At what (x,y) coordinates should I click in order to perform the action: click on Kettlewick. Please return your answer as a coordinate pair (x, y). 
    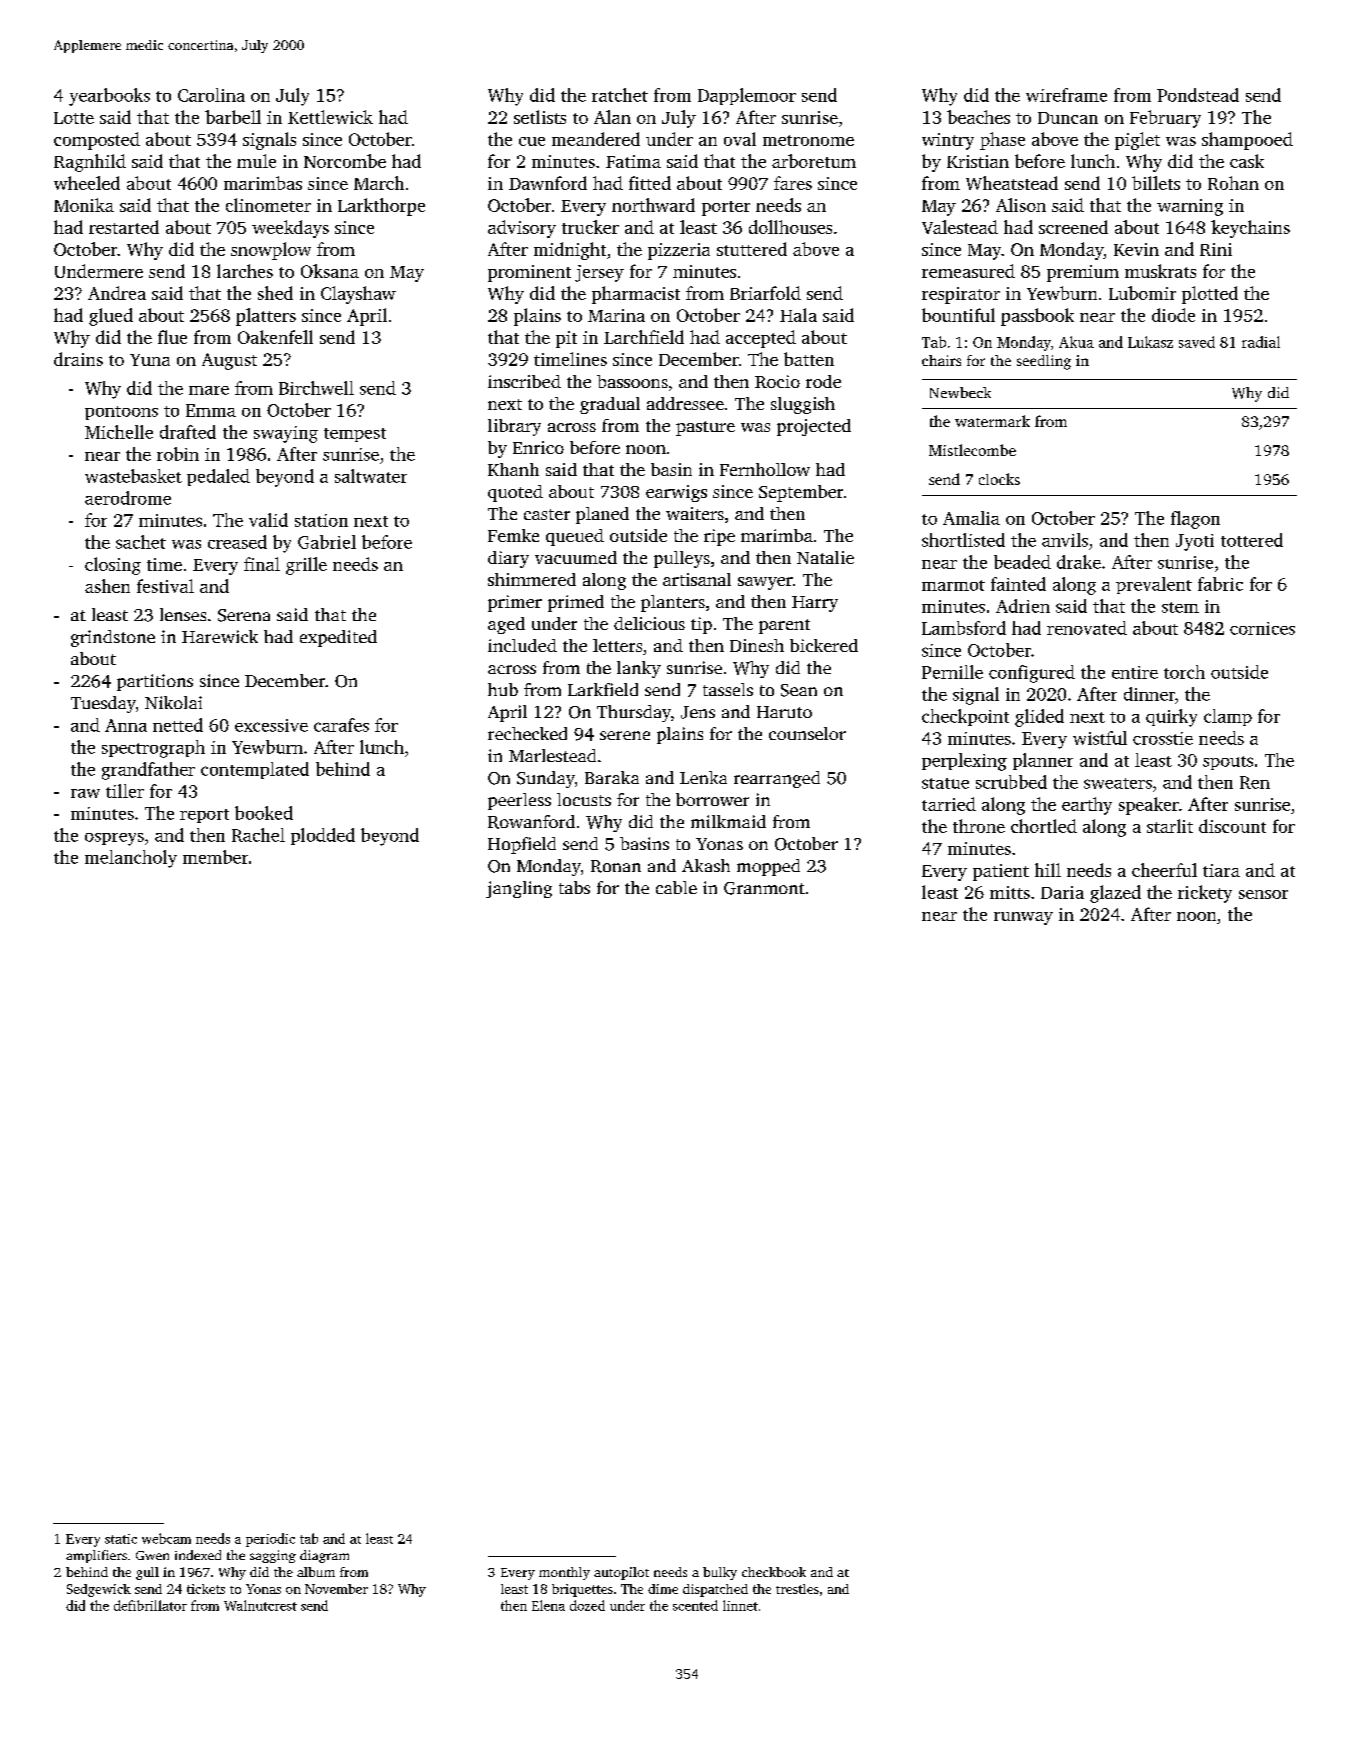
    Looking at the image, I should click on (330, 117).
